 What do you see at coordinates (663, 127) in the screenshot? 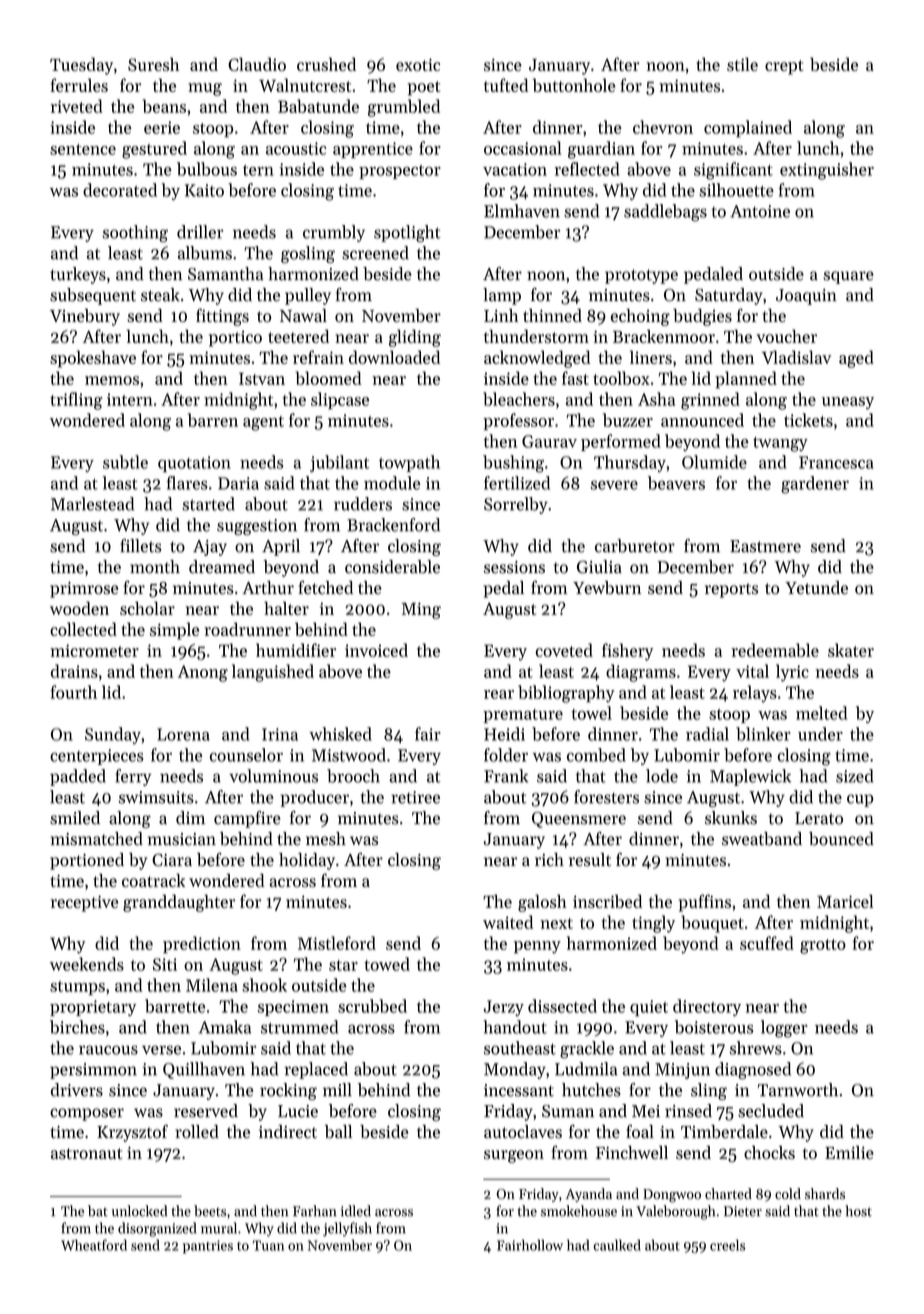
I see `chevron` at bounding box center [663, 127].
